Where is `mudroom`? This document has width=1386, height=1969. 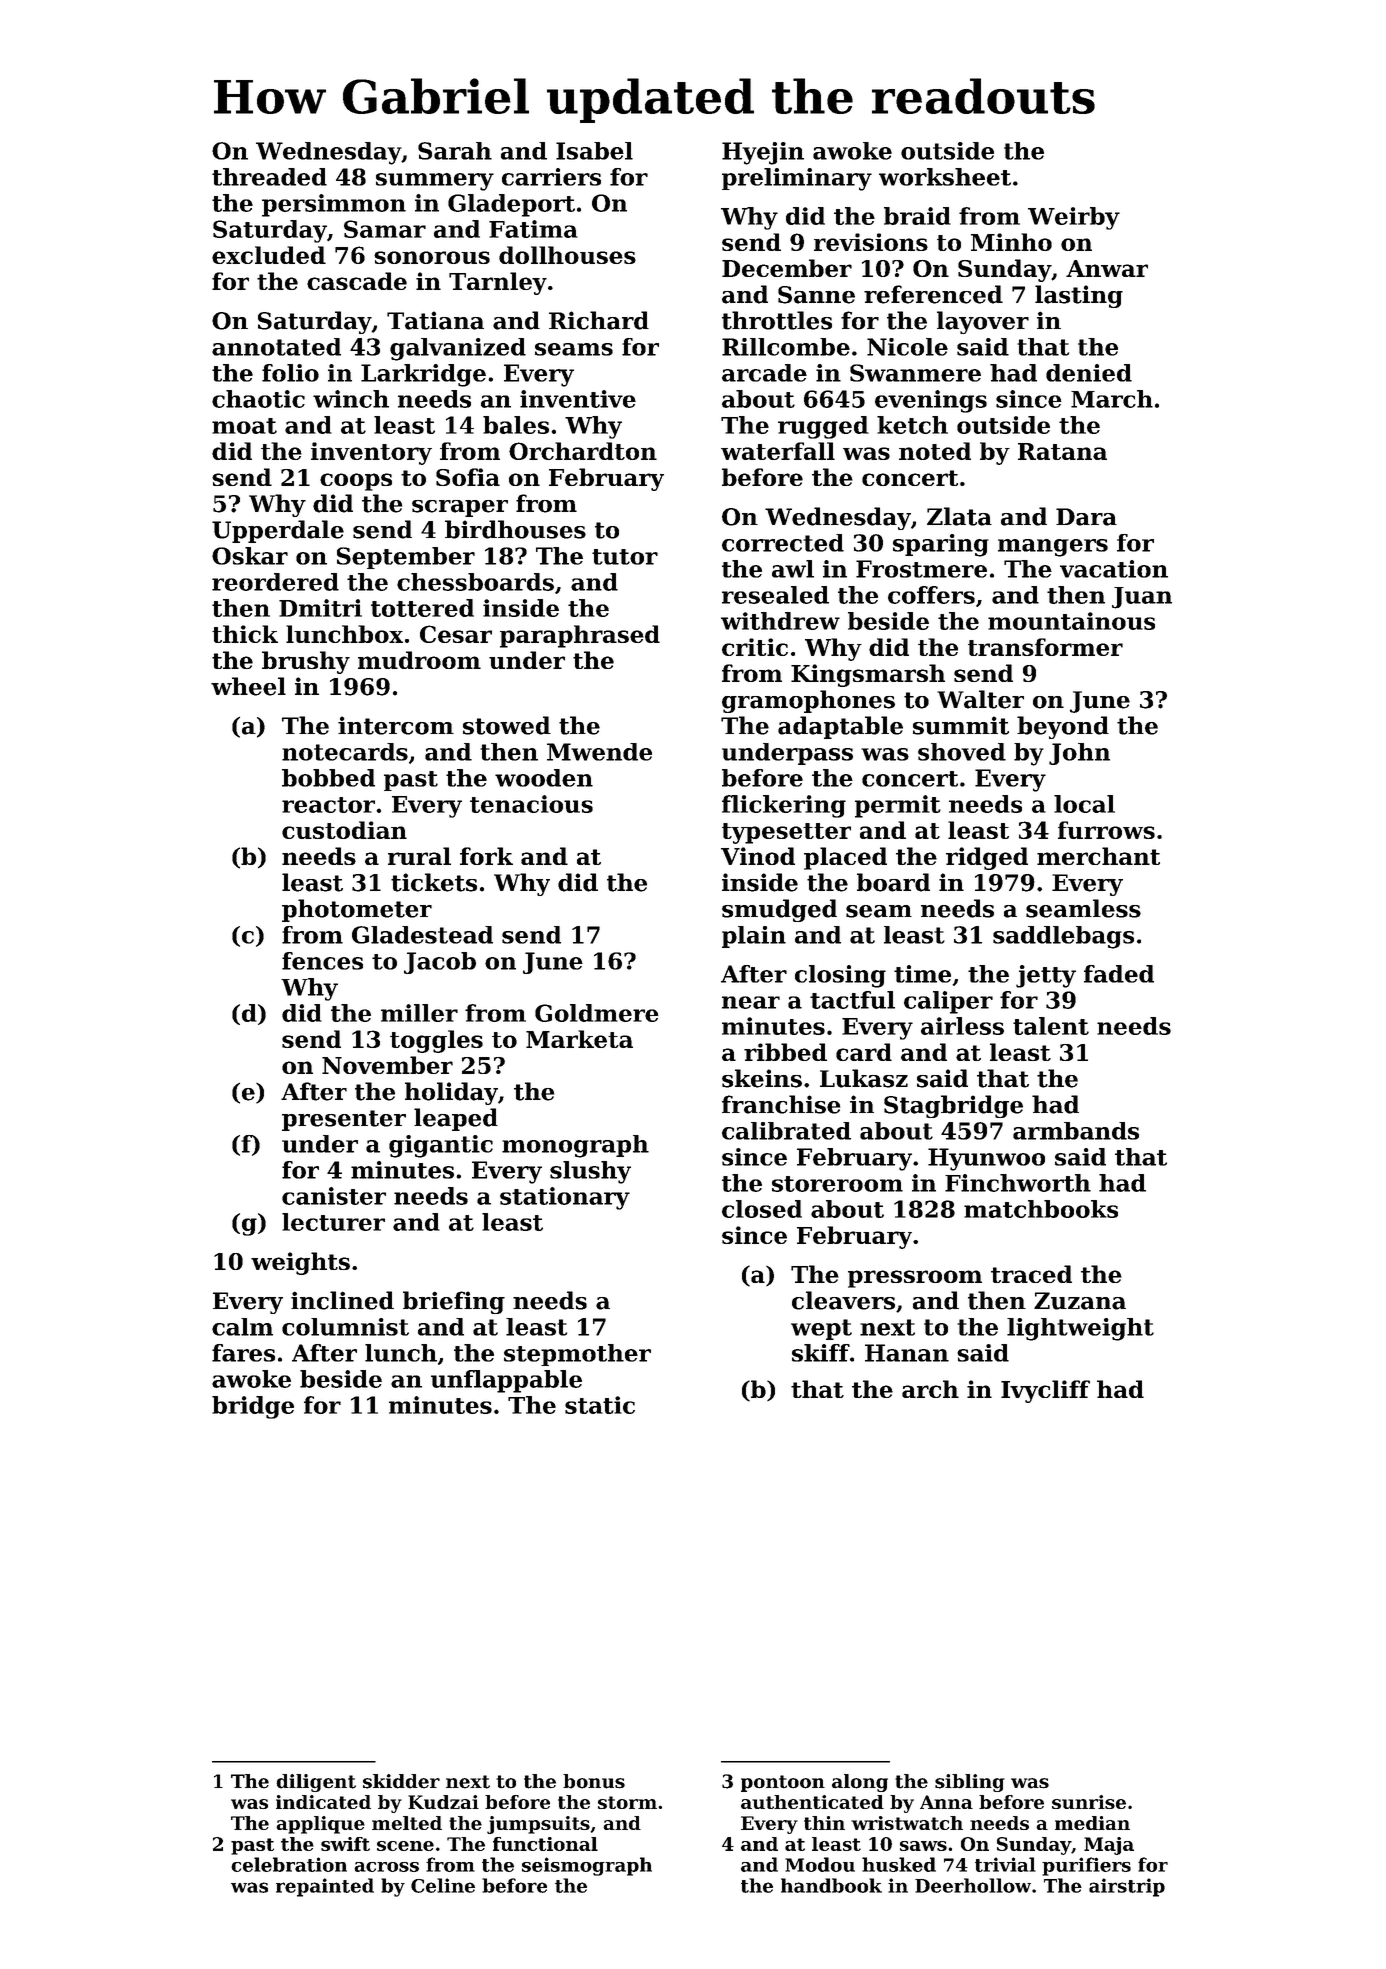
mudroom is located at coordinates (419, 660).
